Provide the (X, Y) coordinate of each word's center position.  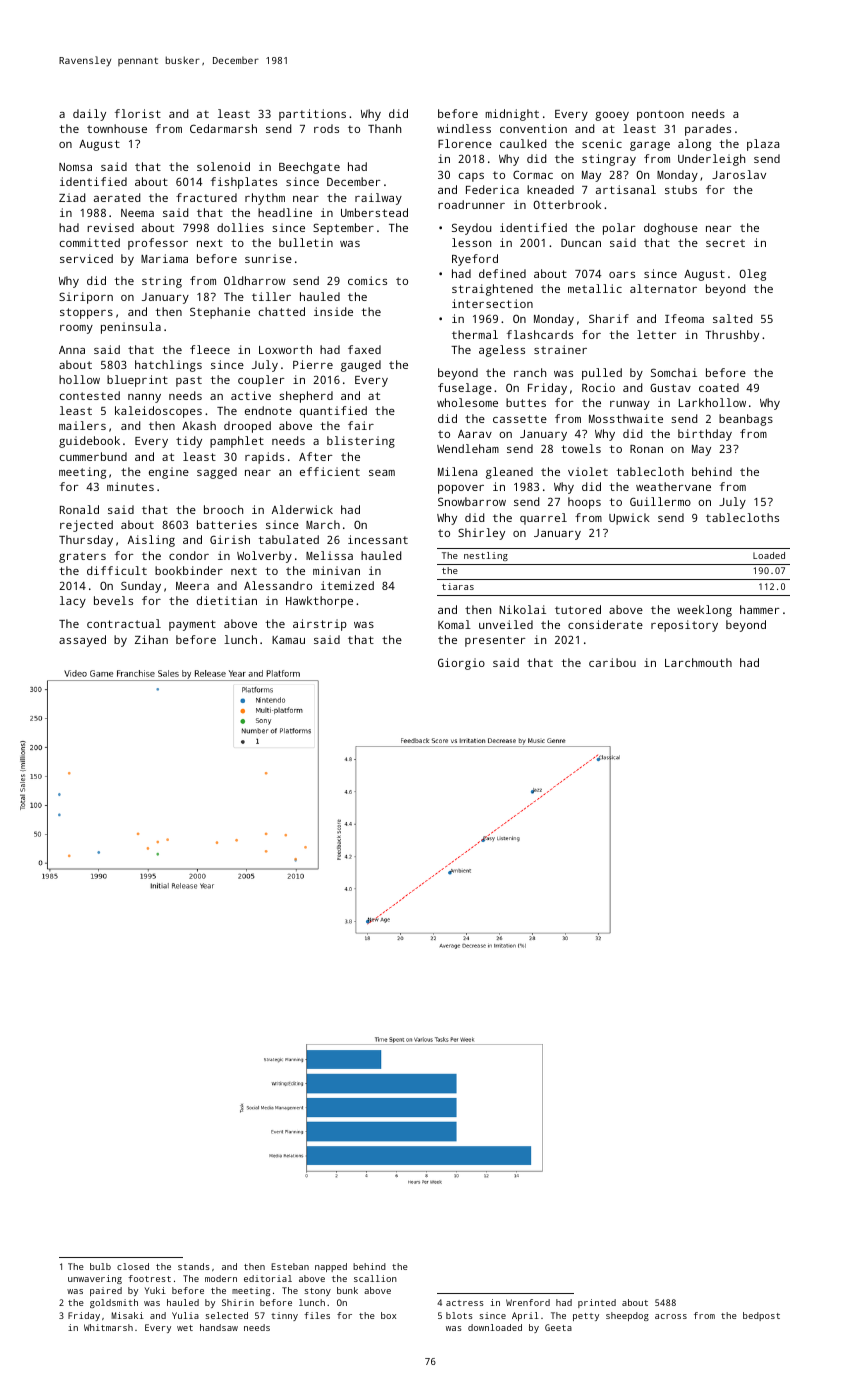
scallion (375, 1278)
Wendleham (468, 448)
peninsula (131, 328)
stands (194, 1266)
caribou (612, 662)
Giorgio (461, 664)
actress (465, 1303)
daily (89, 115)
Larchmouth (698, 662)
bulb (100, 1266)
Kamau (288, 640)
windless (464, 128)
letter (657, 334)
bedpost (761, 1316)
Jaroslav (739, 174)
